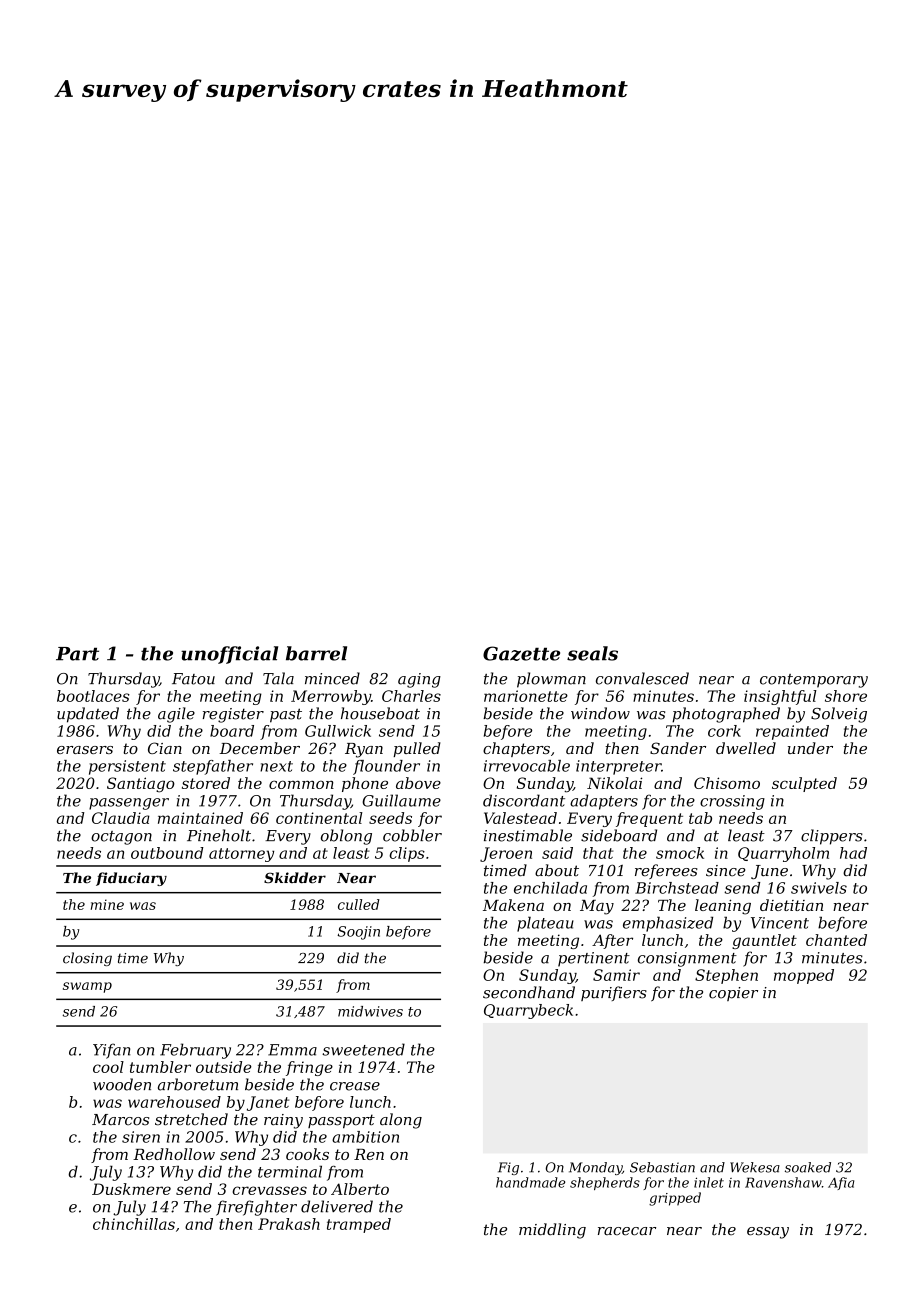  I want to click on Monday, so click(595, 1168).
